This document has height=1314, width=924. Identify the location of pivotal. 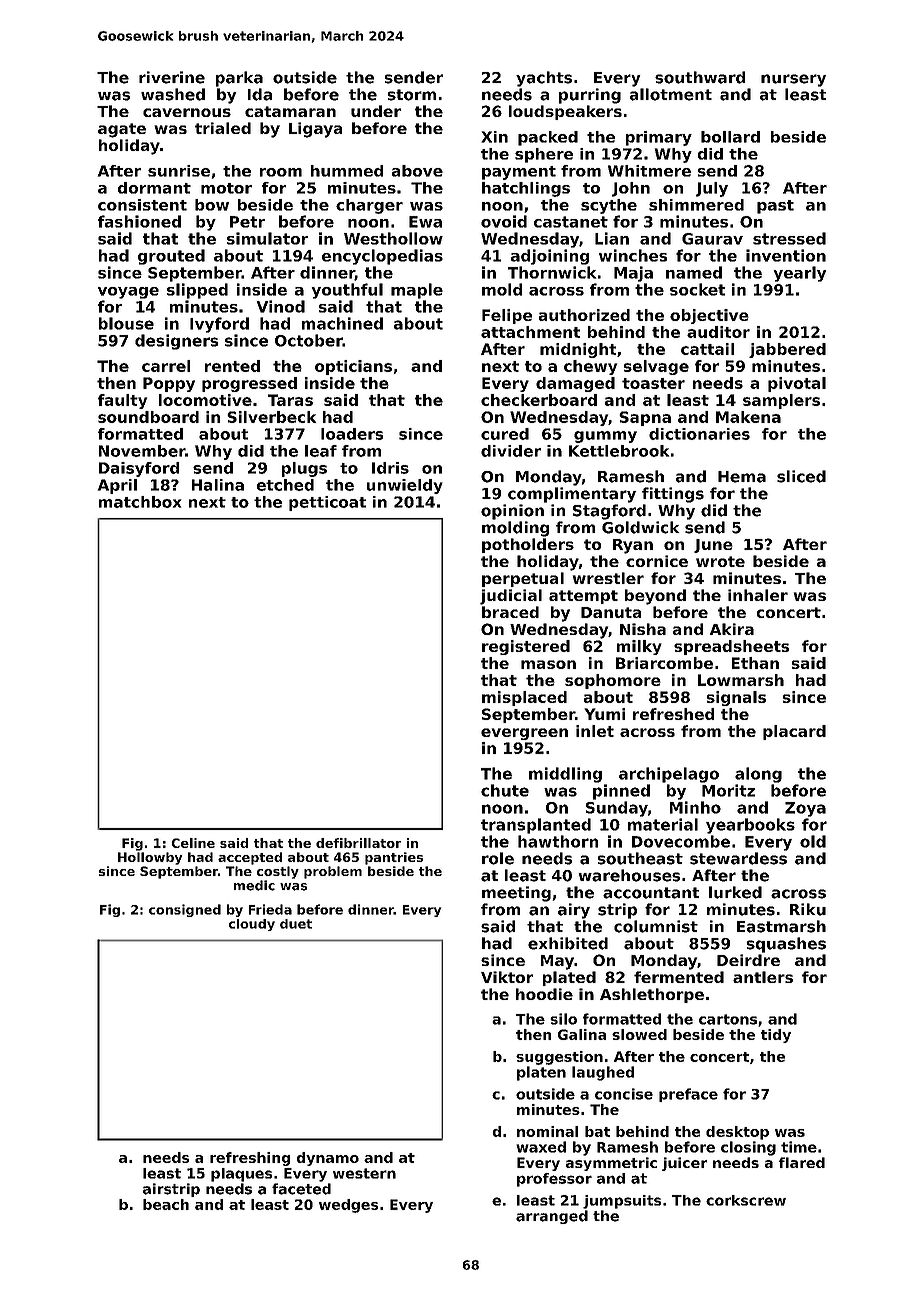
(797, 384).
